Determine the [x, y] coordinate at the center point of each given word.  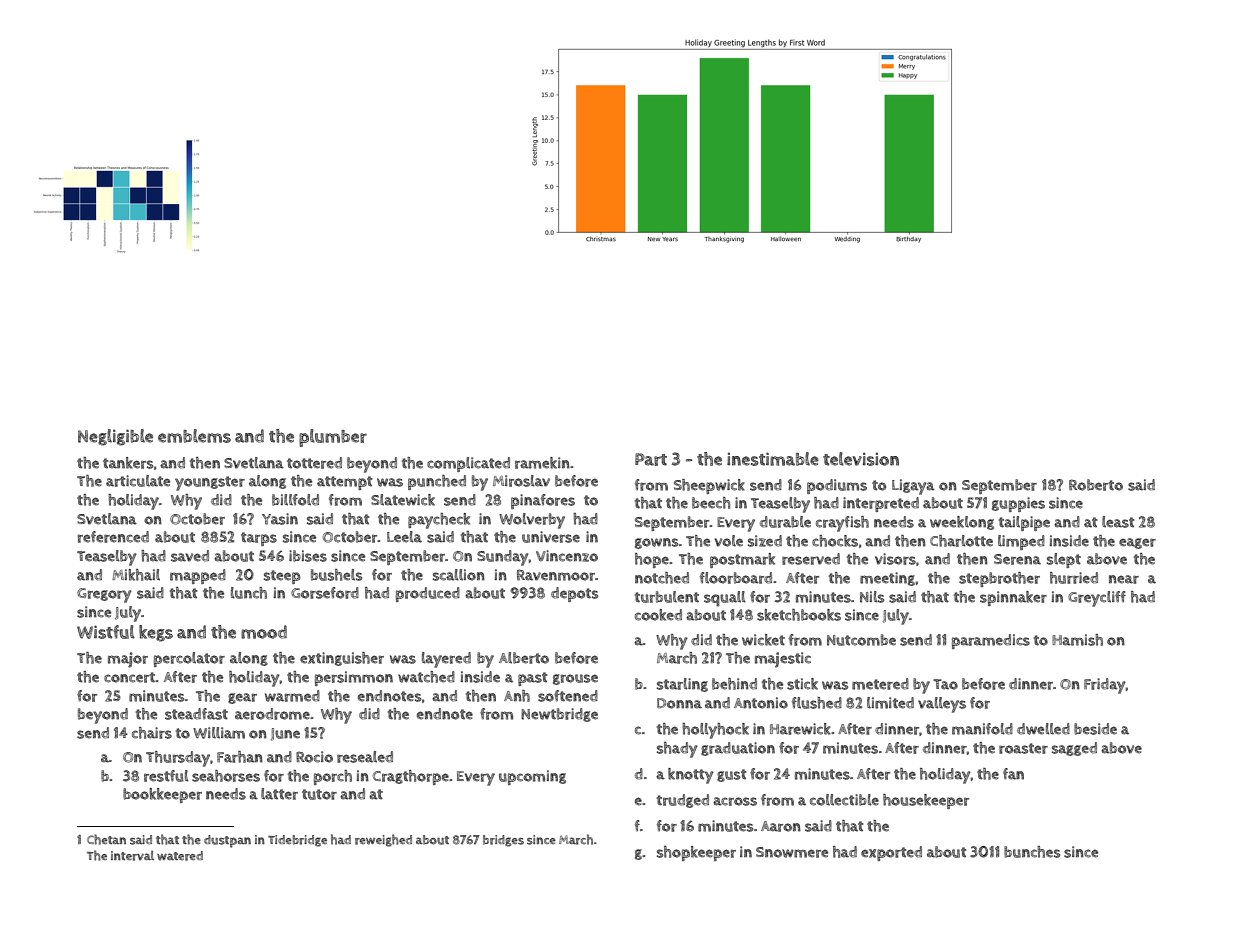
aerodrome [272, 714]
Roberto [1096, 485]
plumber [333, 438]
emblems [194, 436]
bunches [1032, 852]
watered [180, 856]
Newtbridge [559, 715]
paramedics [991, 641]
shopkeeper [696, 853]
